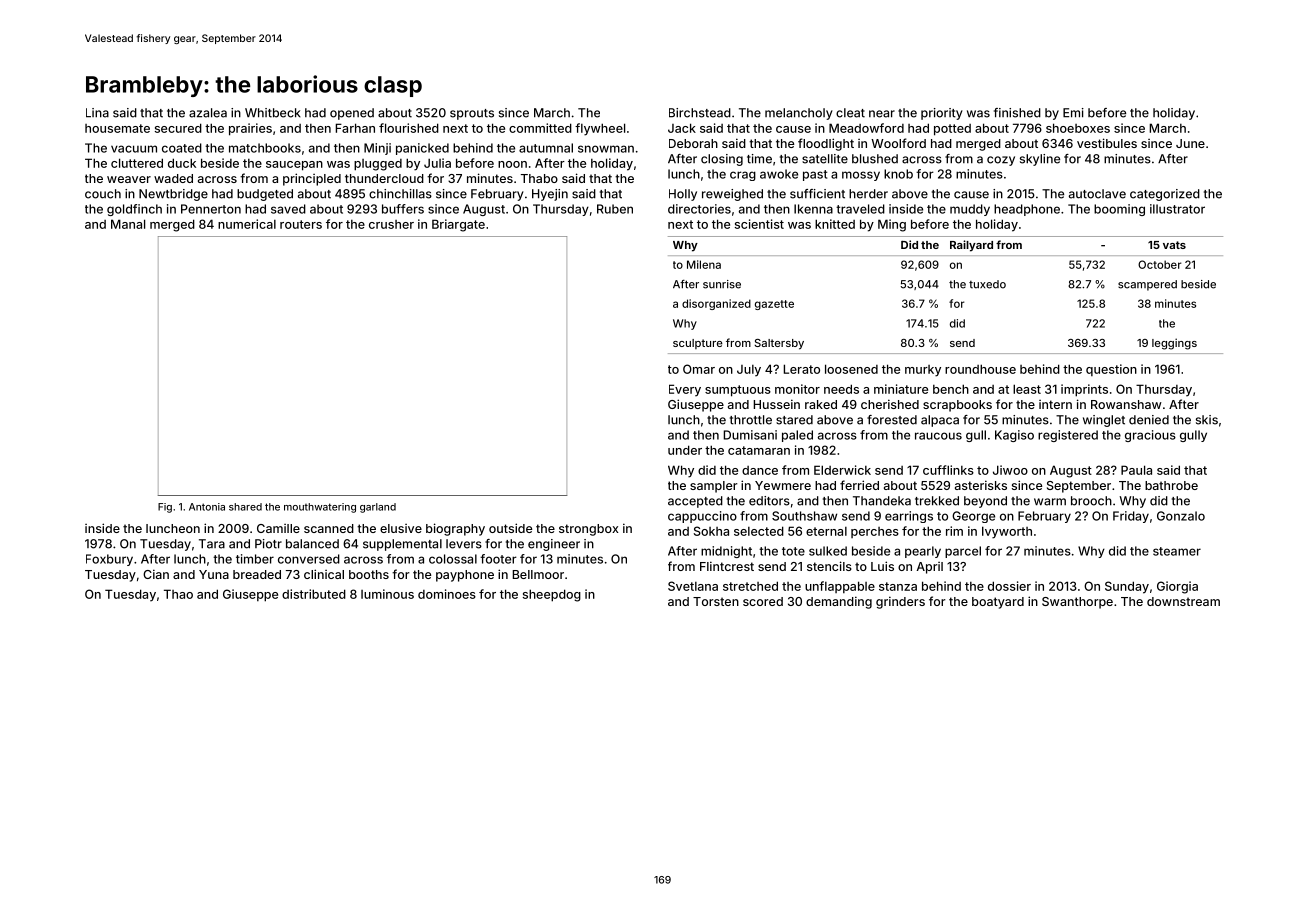 This document has height=924, width=1308. Describe the element at coordinates (704, 264) in the document. I see `Milena` at that location.
